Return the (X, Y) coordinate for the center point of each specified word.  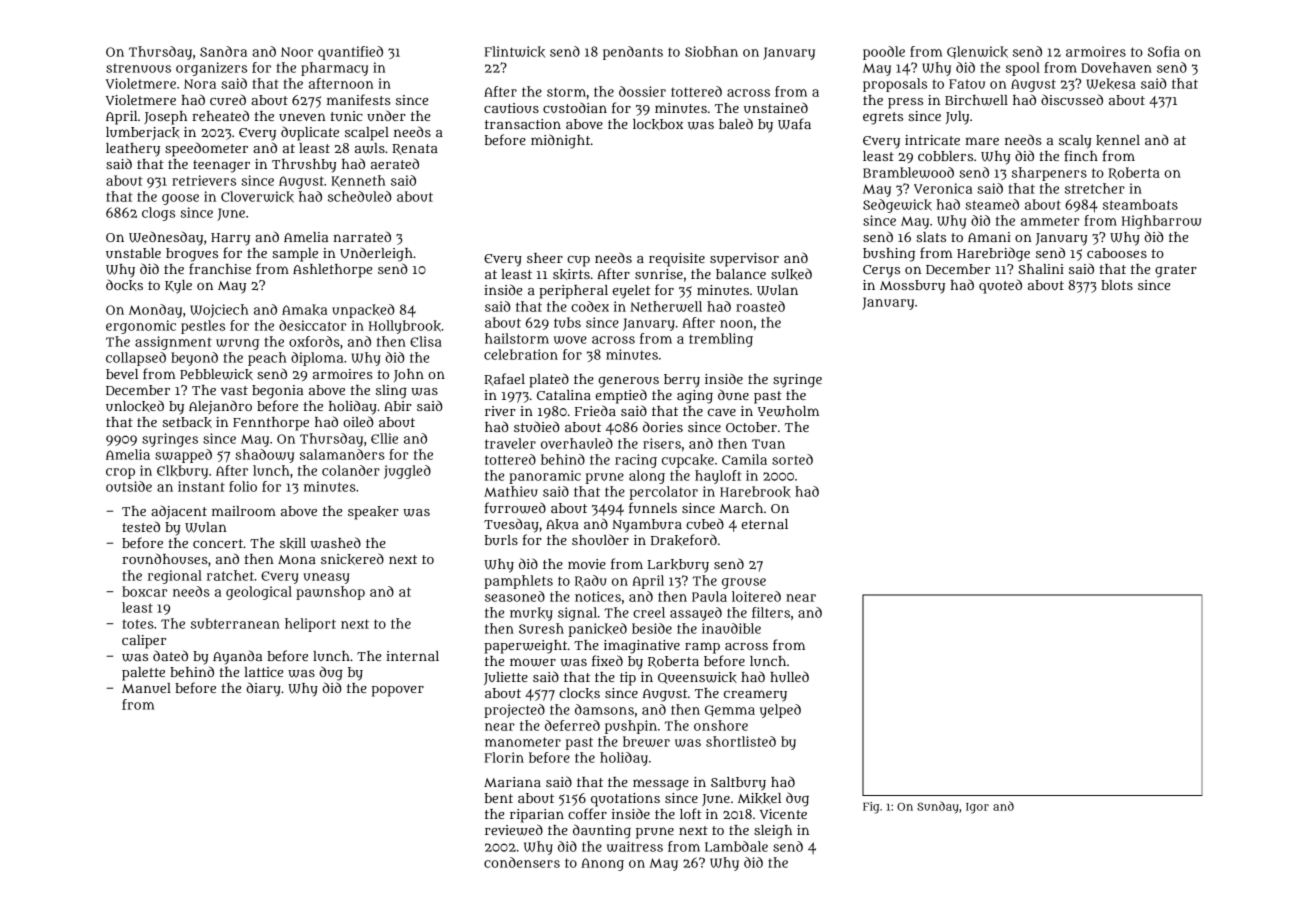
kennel (1118, 140)
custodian (575, 107)
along (647, 477)
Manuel (146, 688)
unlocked (135, 406)
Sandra (223, 51)
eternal (765, 524)
